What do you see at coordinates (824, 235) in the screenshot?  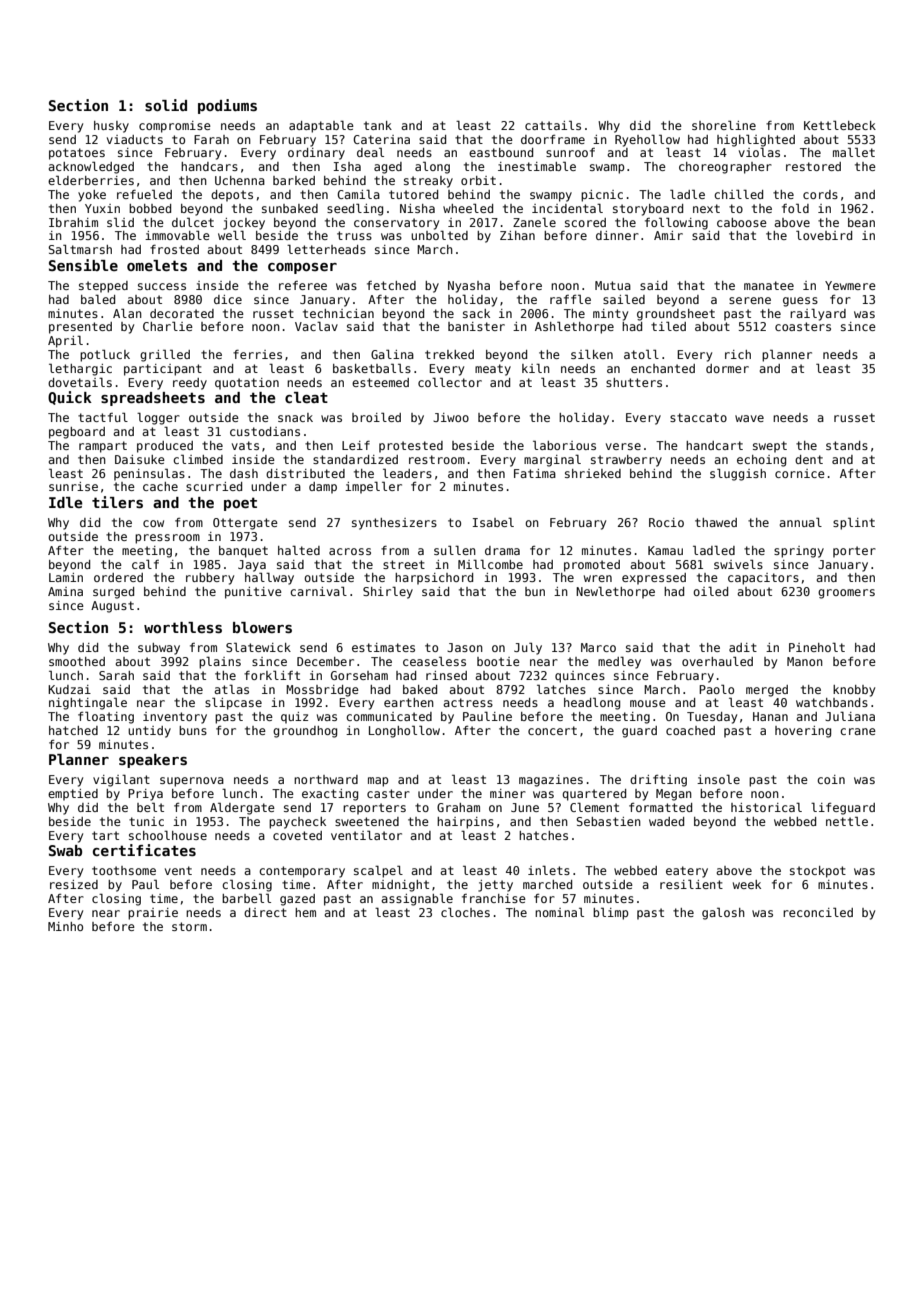 I see `lovebird` at bounding box center [824, 235].
